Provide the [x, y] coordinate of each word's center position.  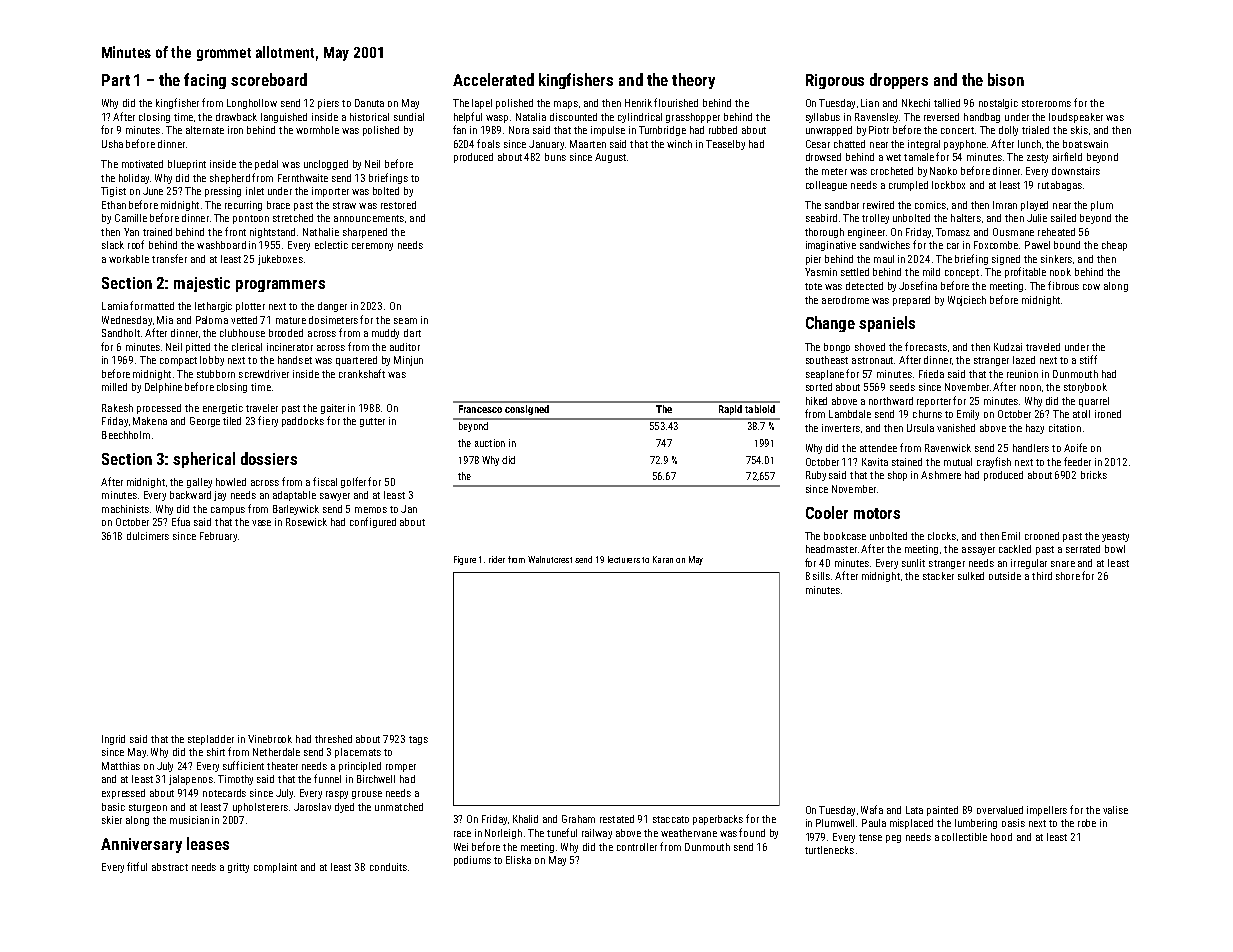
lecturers [624, 559]
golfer [353, 482]
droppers [899, 81]
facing [205, 81]
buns [555, 157]
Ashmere [941, 475]
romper [401, 768]
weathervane [689, 833]
